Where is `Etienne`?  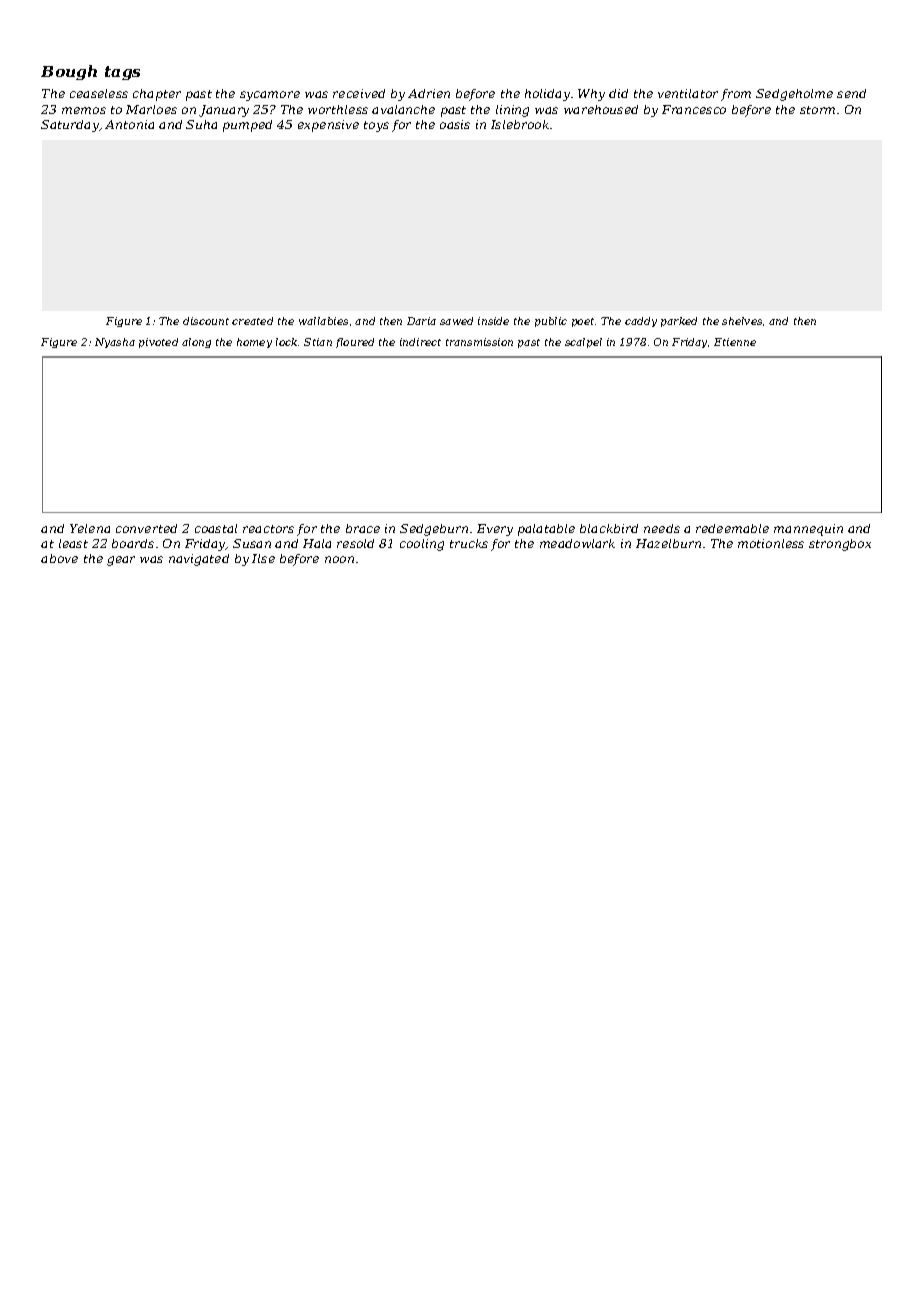 Etienne is located at coordinates (735, 342).
